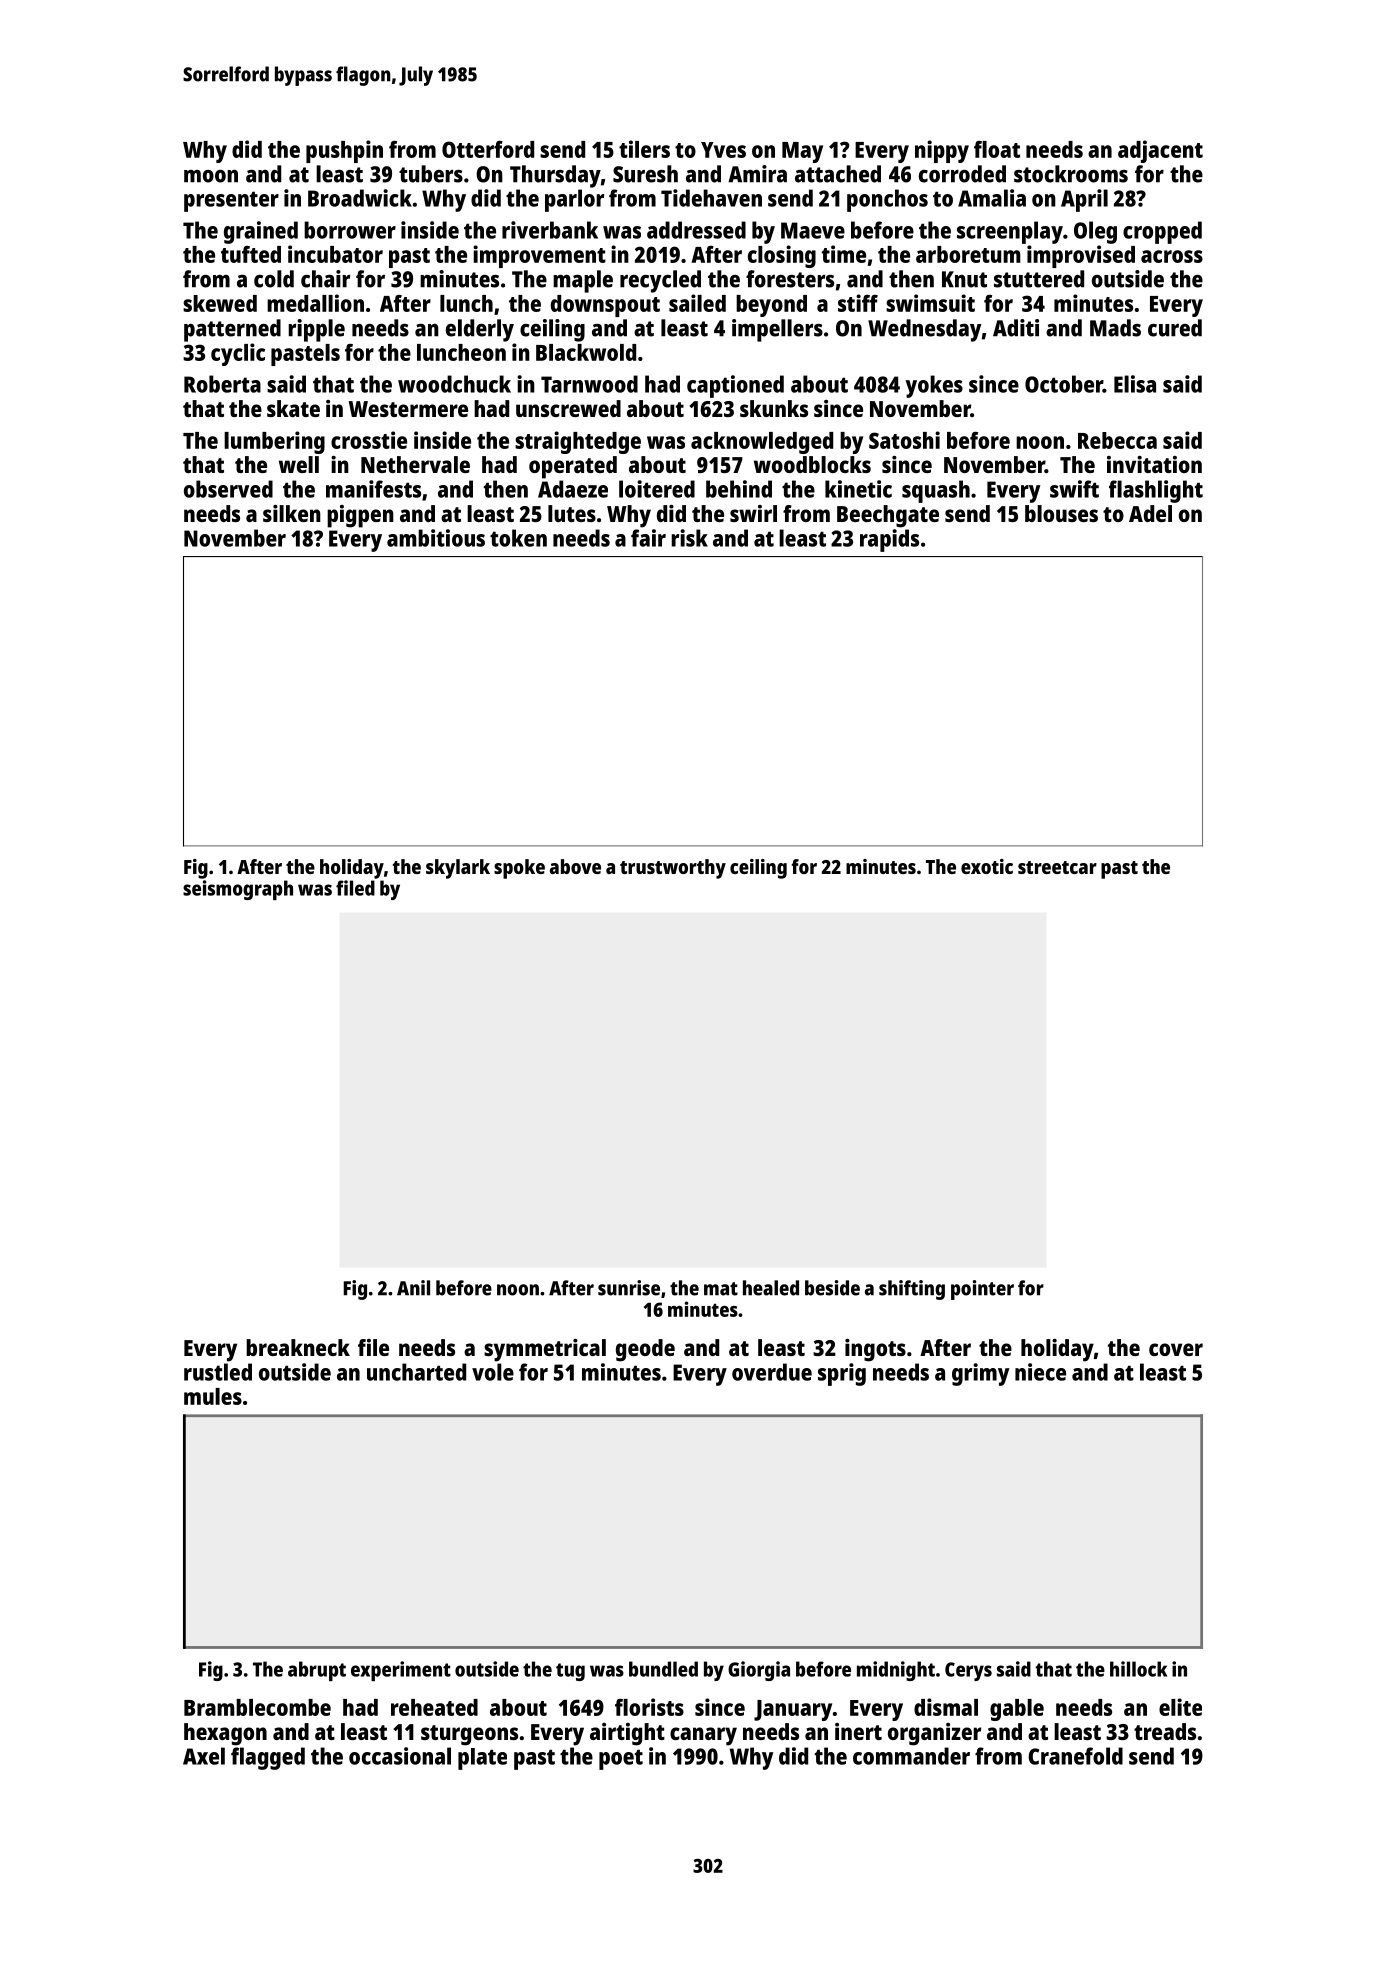 Image resolution: width=1386 pixels, height=1969 pixels. I want to click on attached, so click(838, 174).
